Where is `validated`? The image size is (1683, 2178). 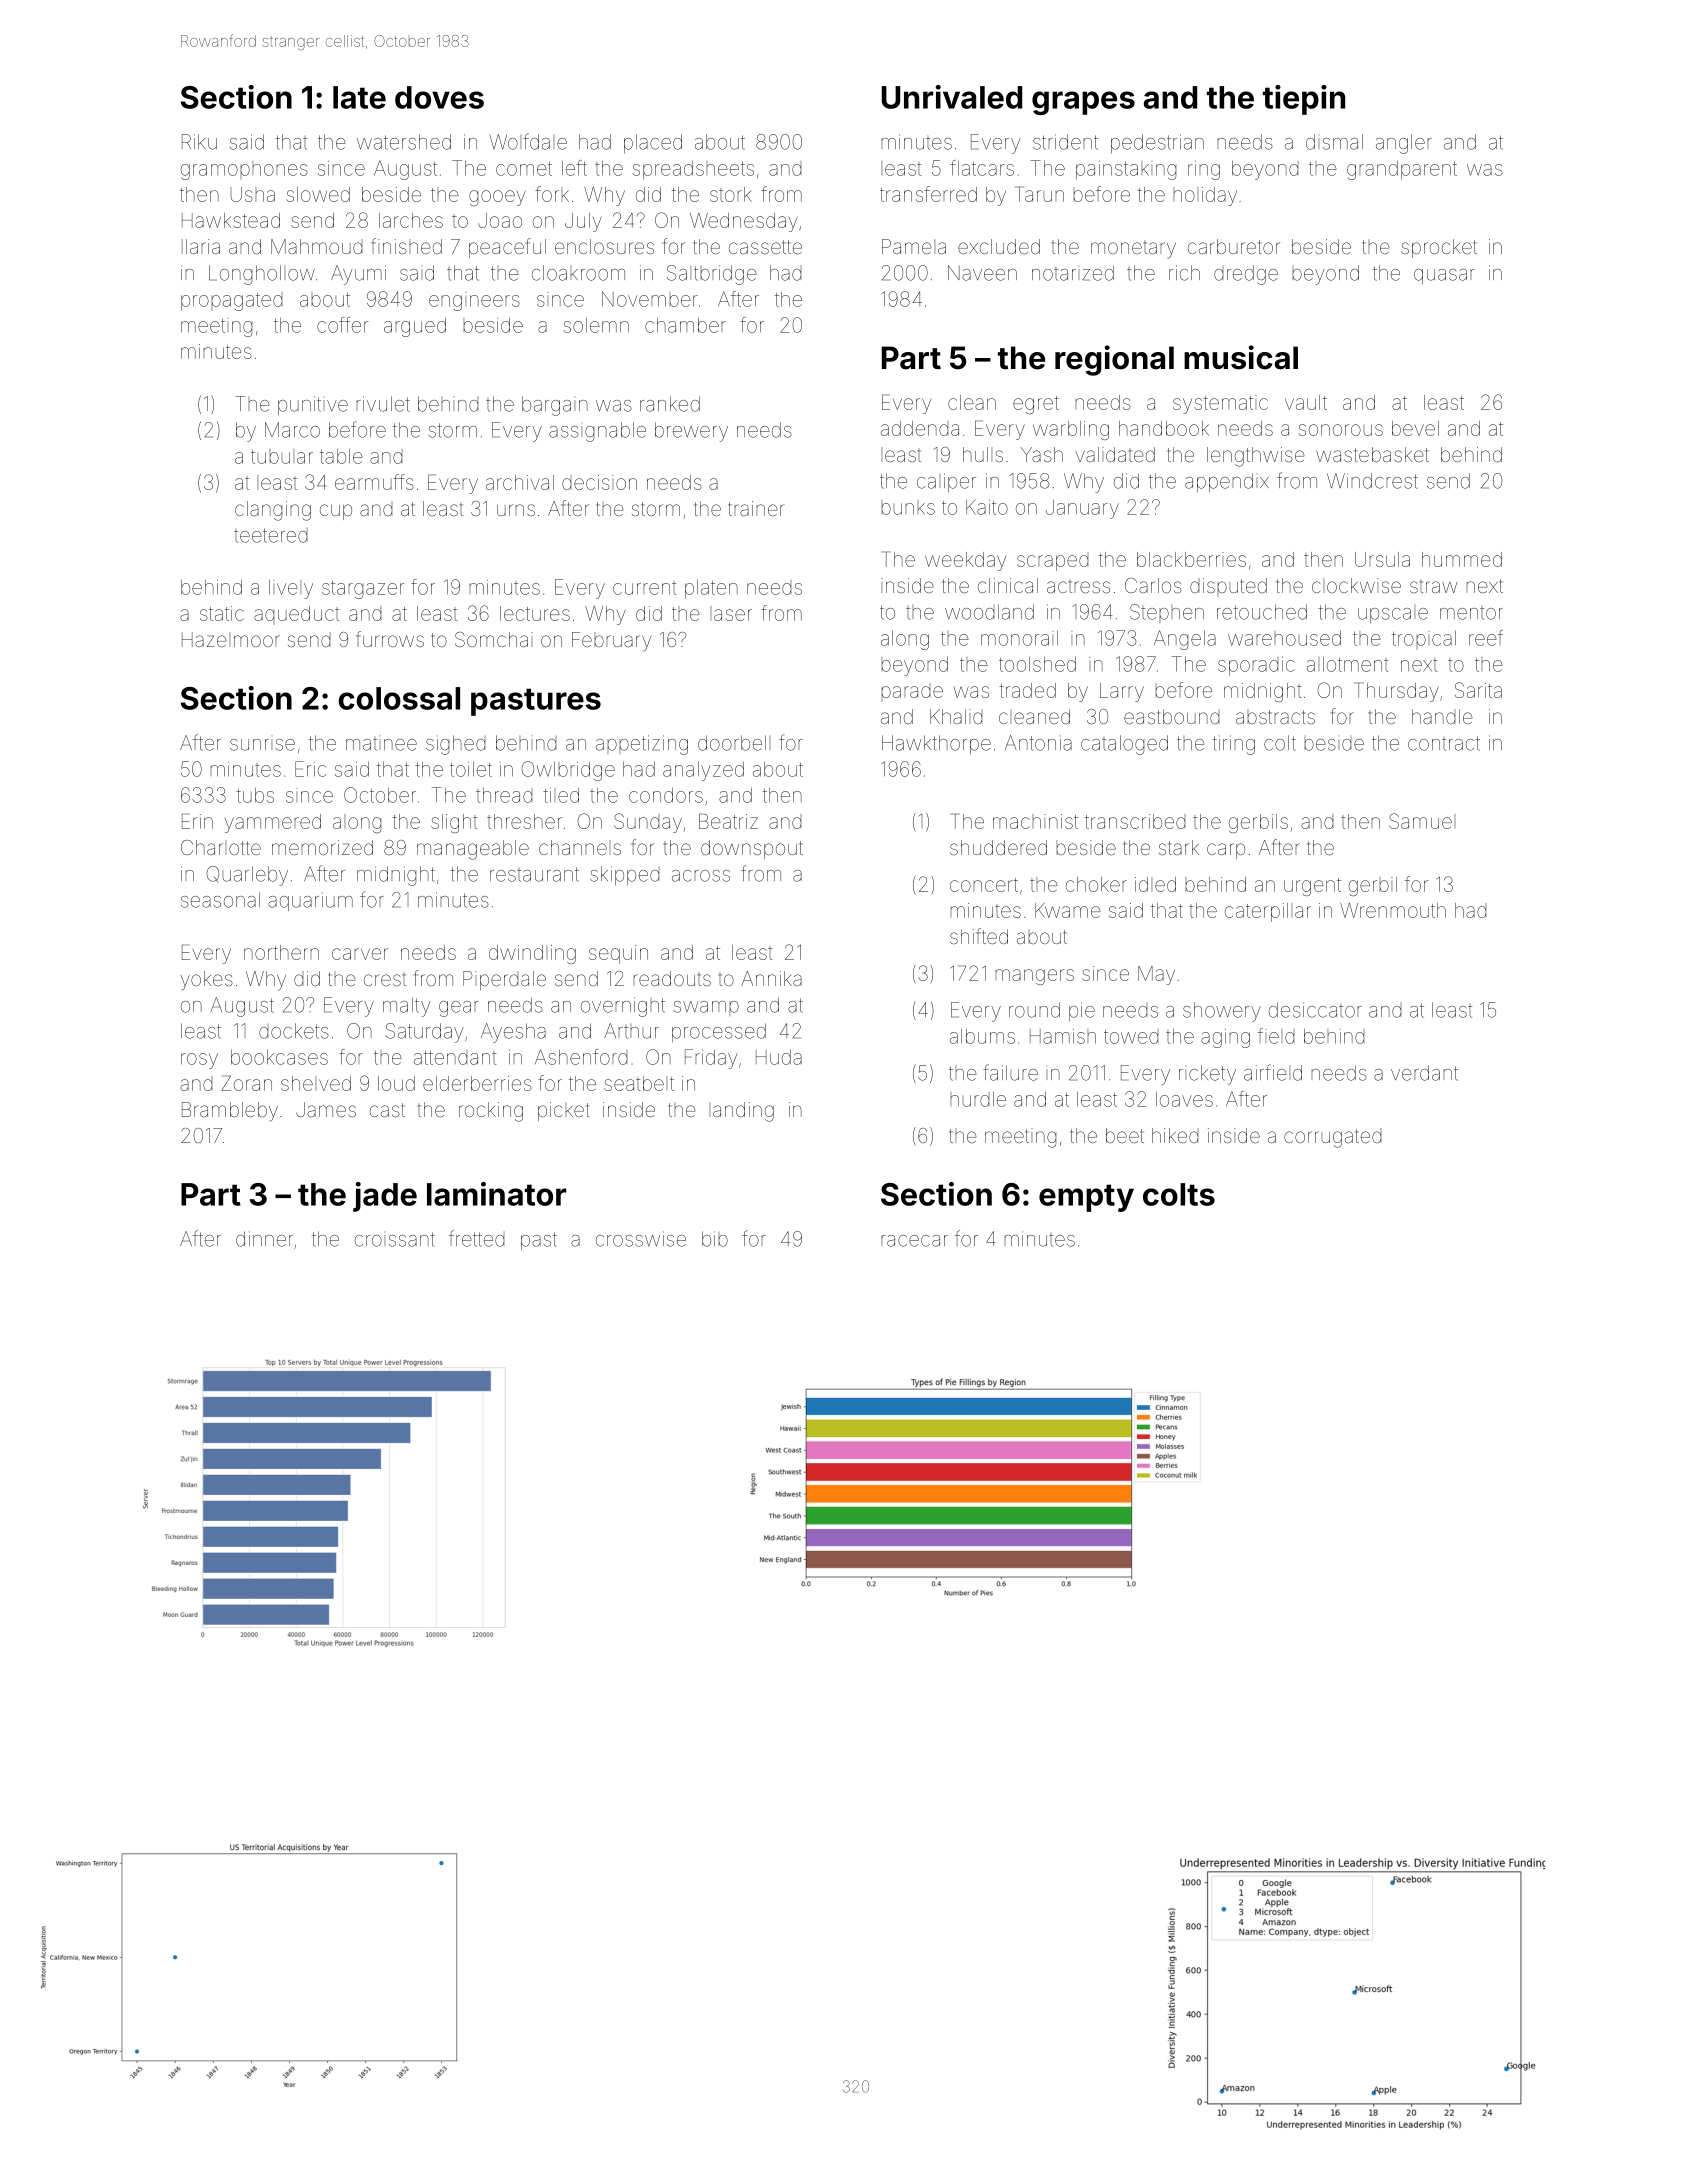
validated is located at coordinates (1115, 454).
